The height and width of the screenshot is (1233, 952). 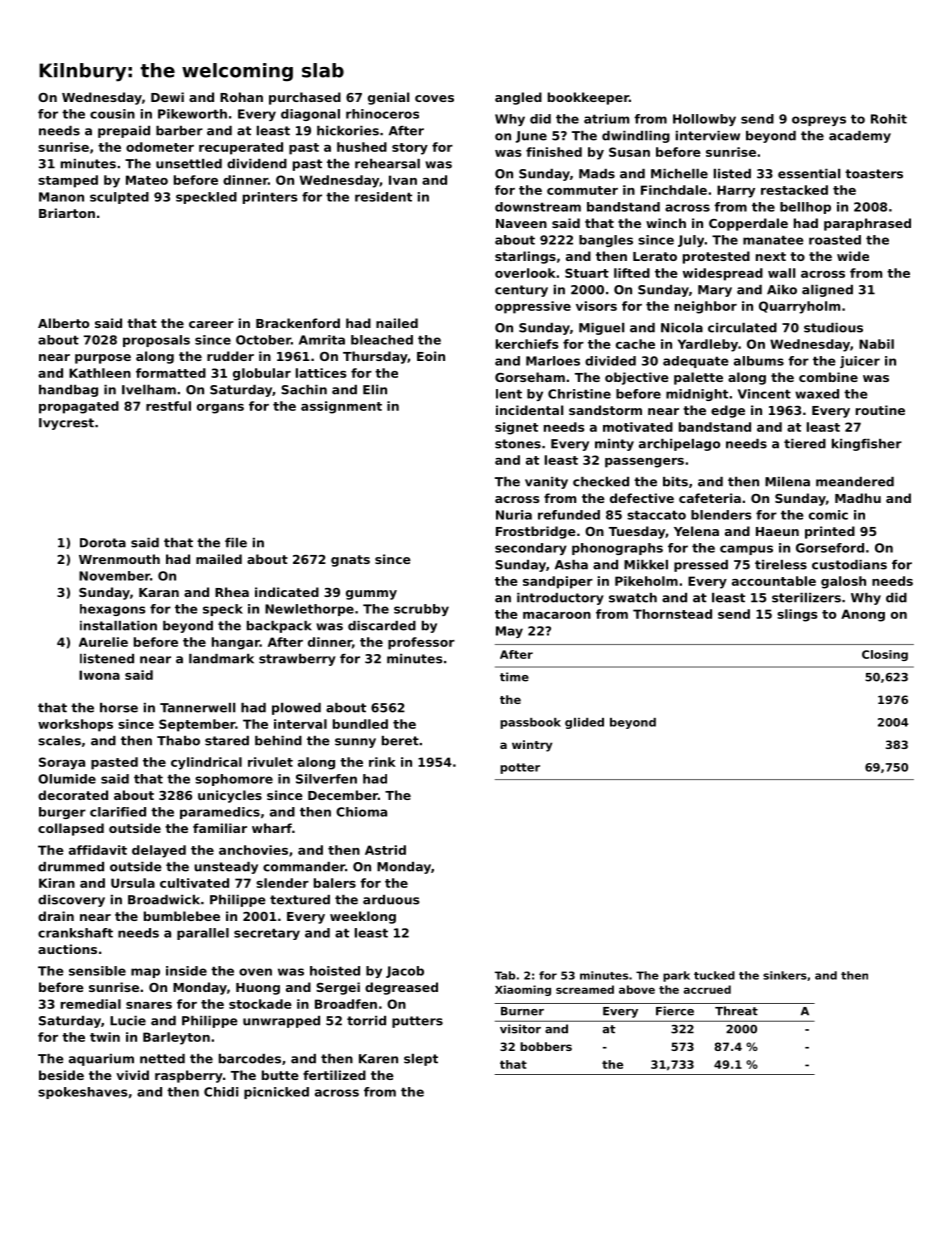 What do you see at coordinates (236, 543) in the screenshot?
I see `file` at bounding box center [236, 543].
